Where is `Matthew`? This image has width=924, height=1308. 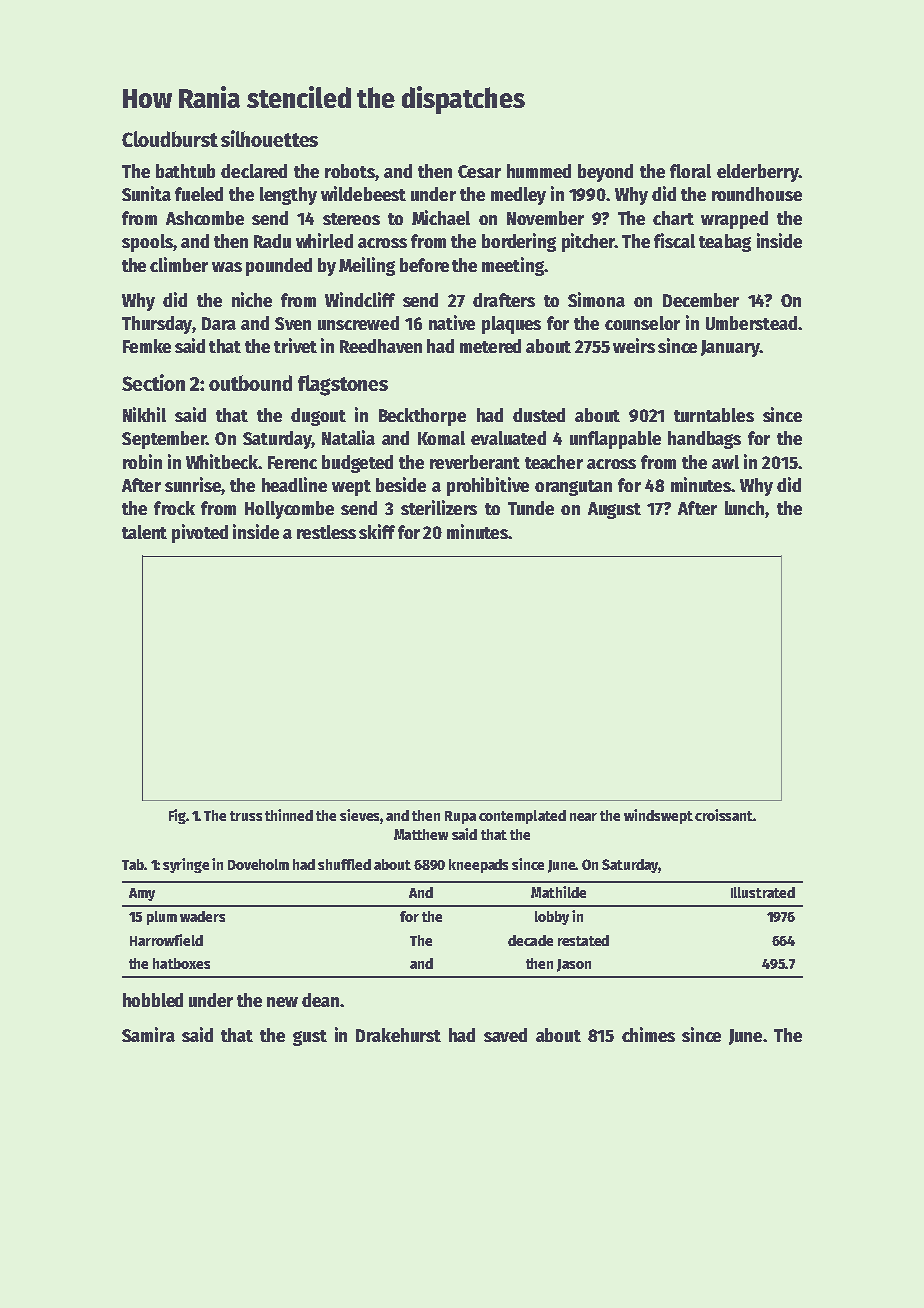
Matthew is located at coordinates (421, 834).
